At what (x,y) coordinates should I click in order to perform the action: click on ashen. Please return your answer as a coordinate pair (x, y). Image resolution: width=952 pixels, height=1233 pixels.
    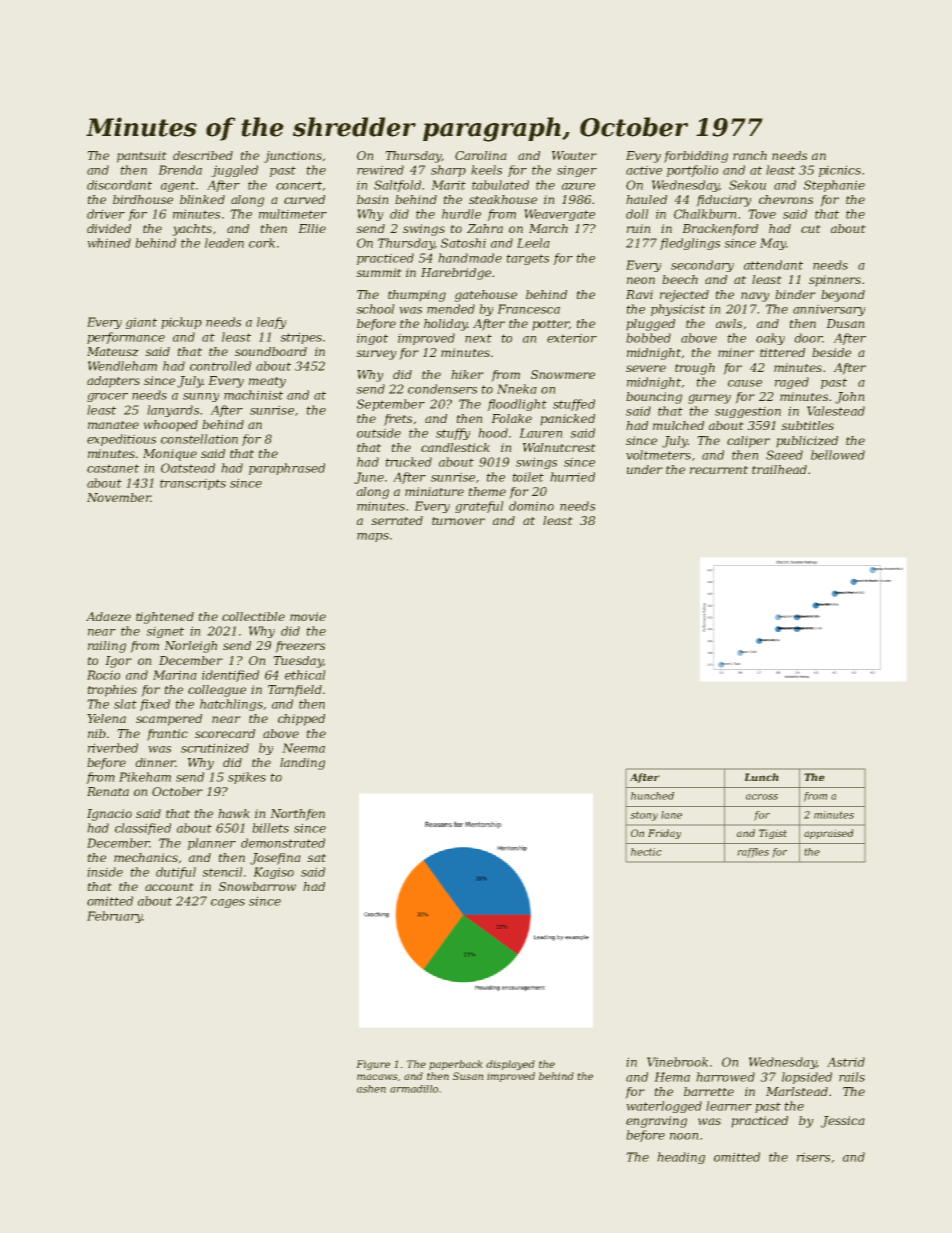
    Looking at the image, I should click on (371, 1089).
